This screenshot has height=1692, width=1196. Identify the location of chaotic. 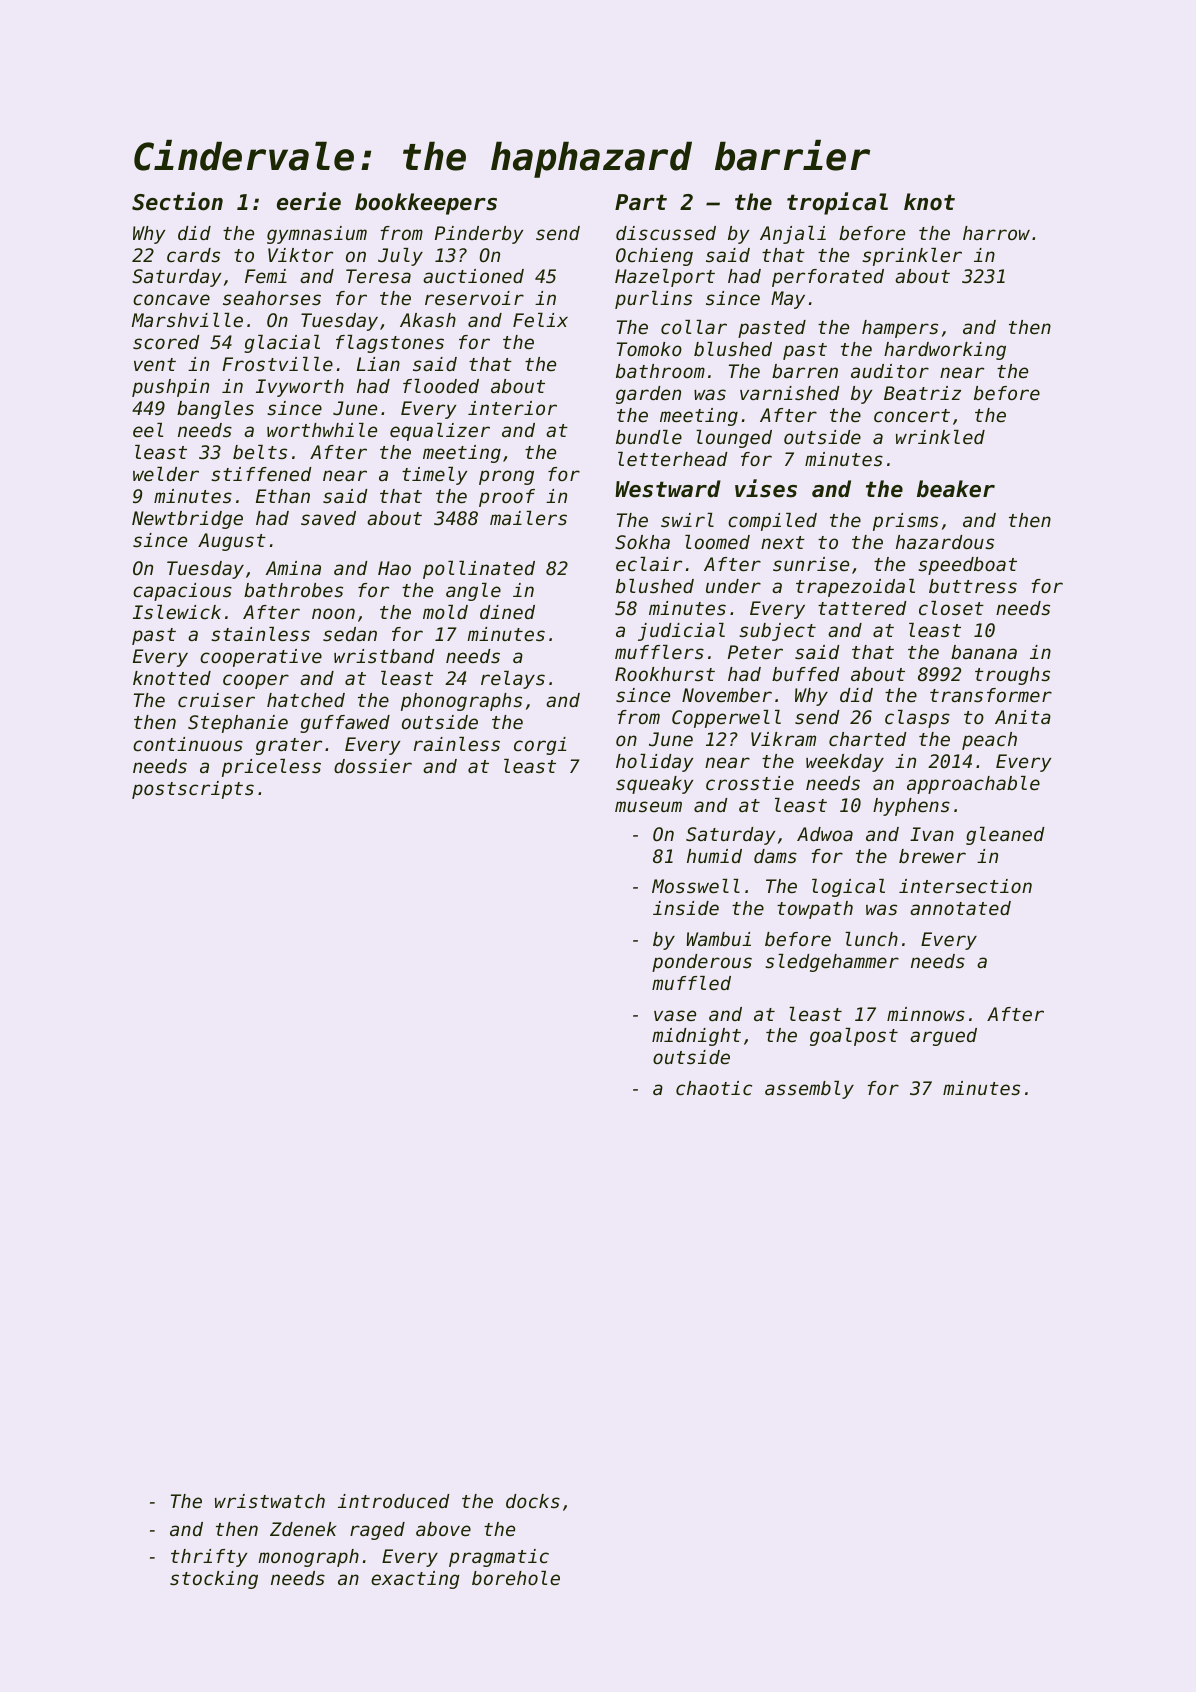
(714, 1088).
